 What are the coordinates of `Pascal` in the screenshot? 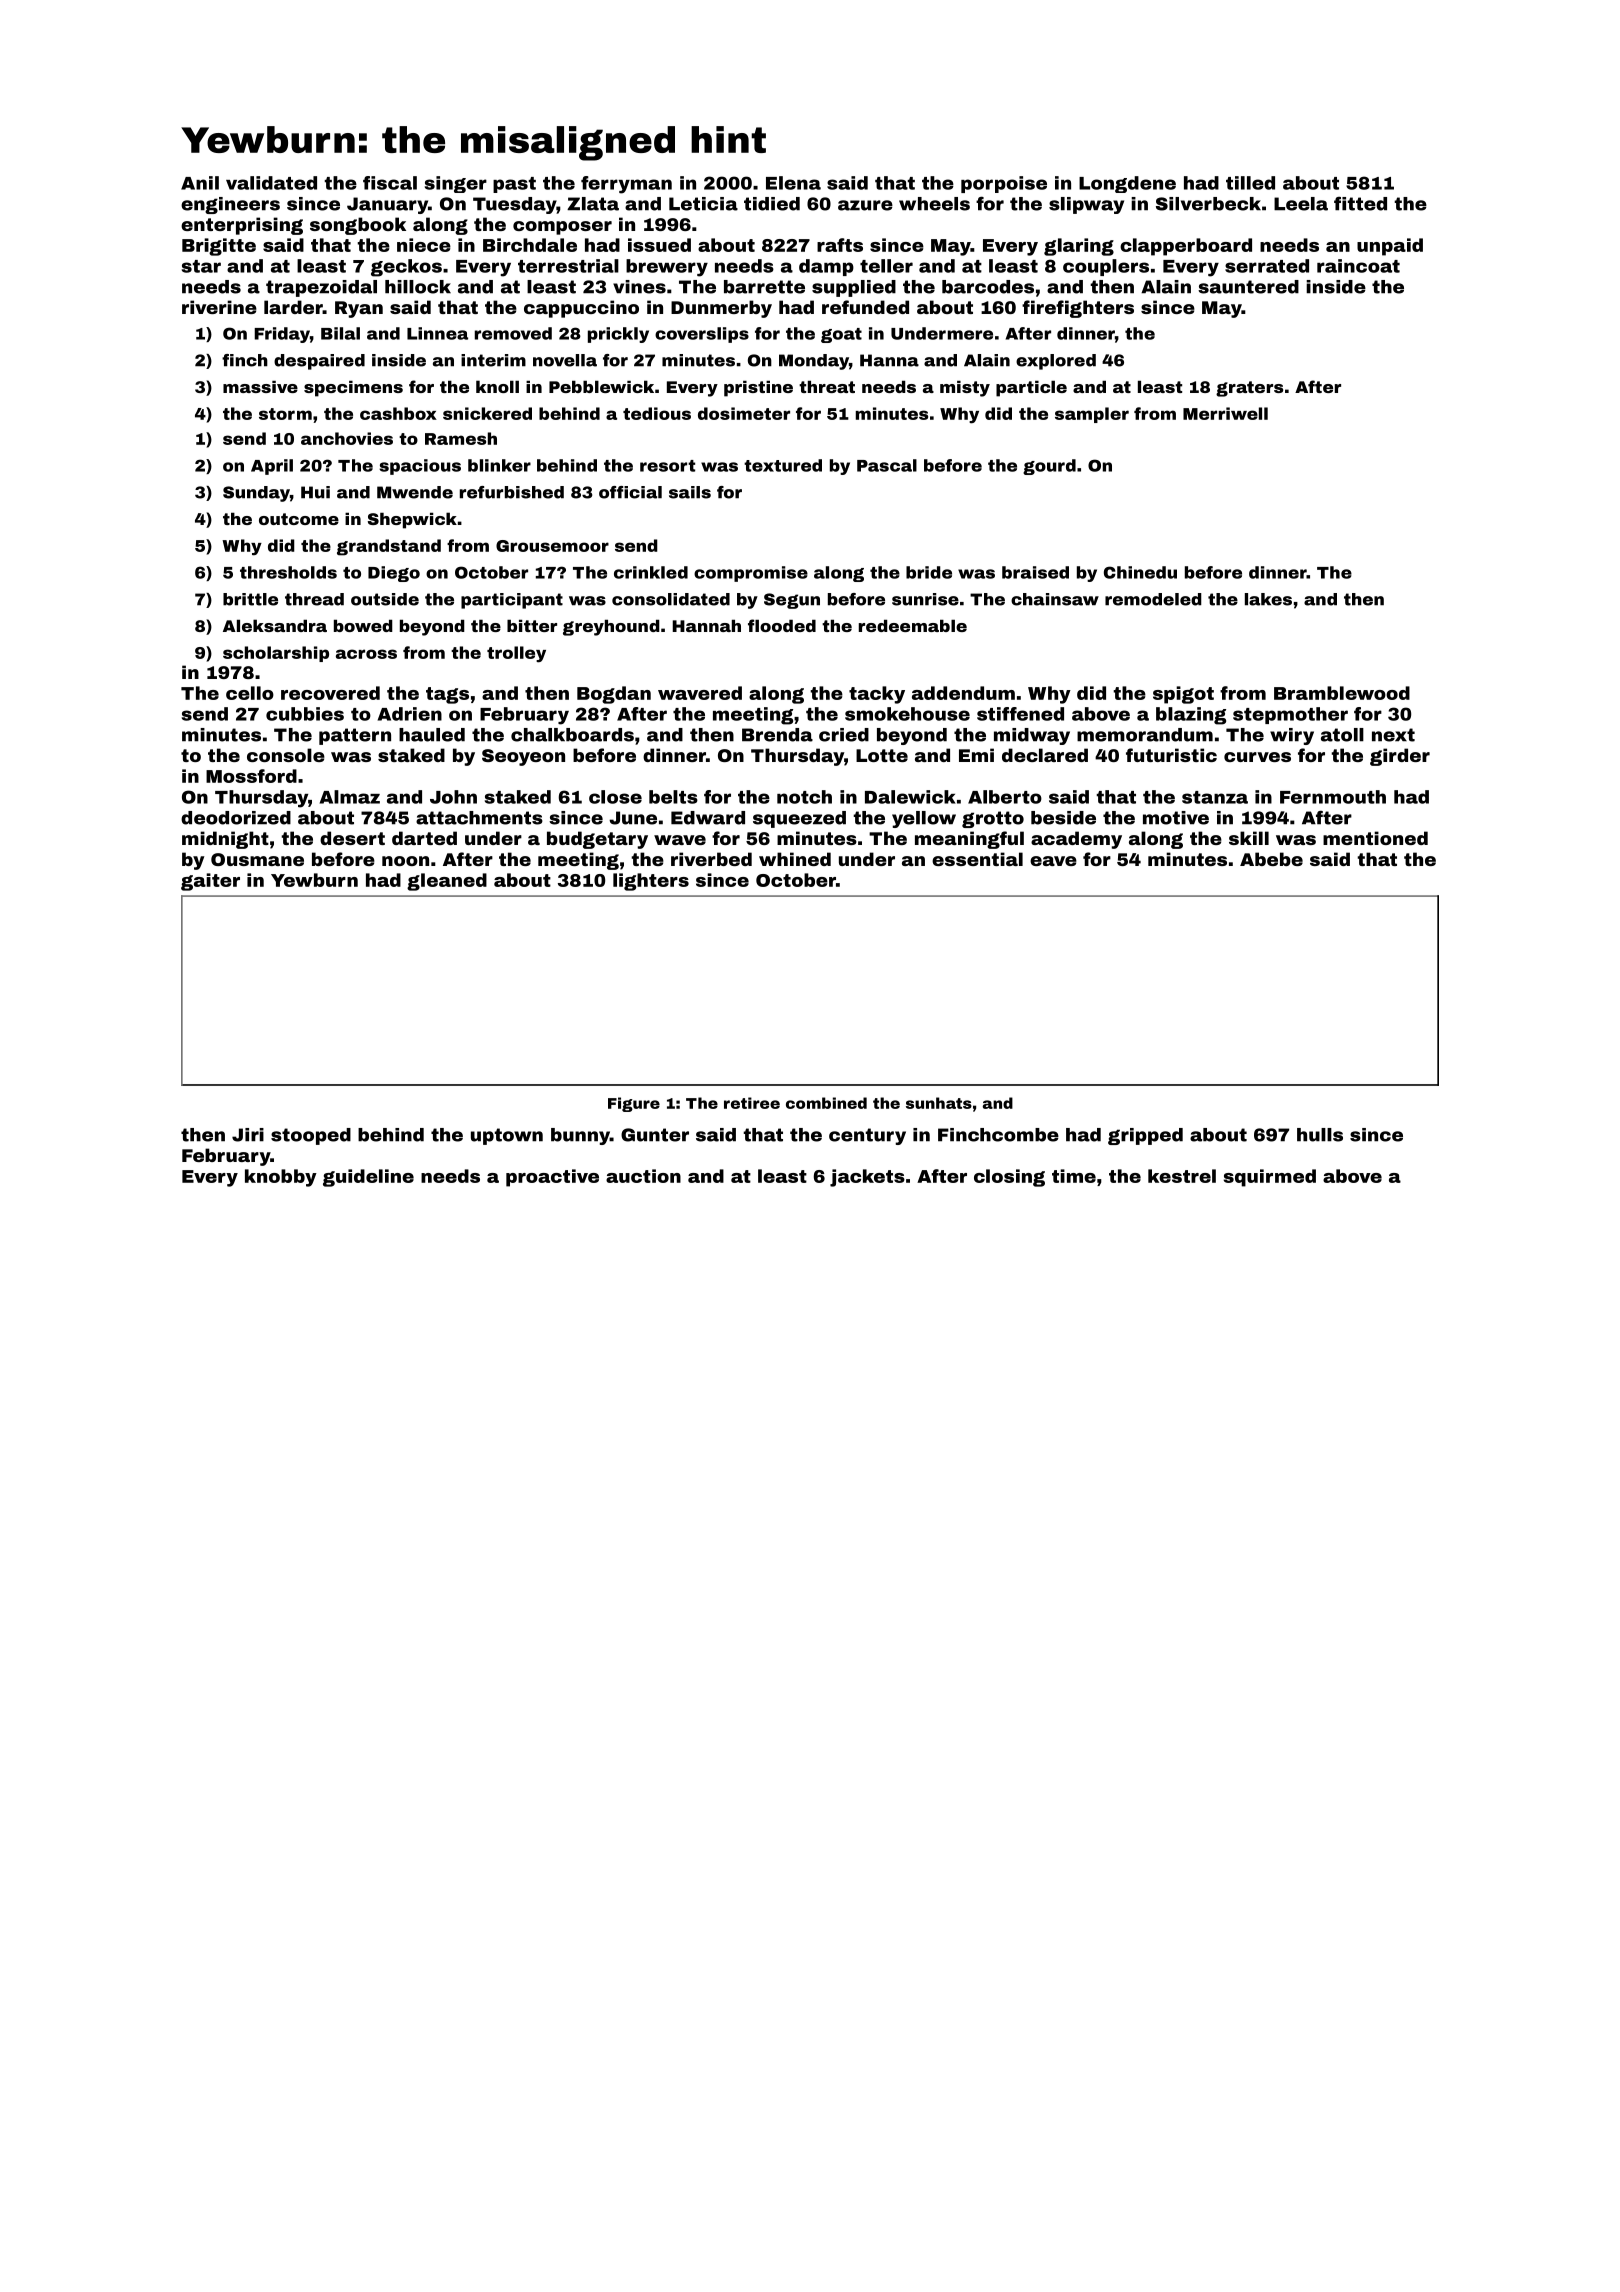 It's located at (887, 465).
